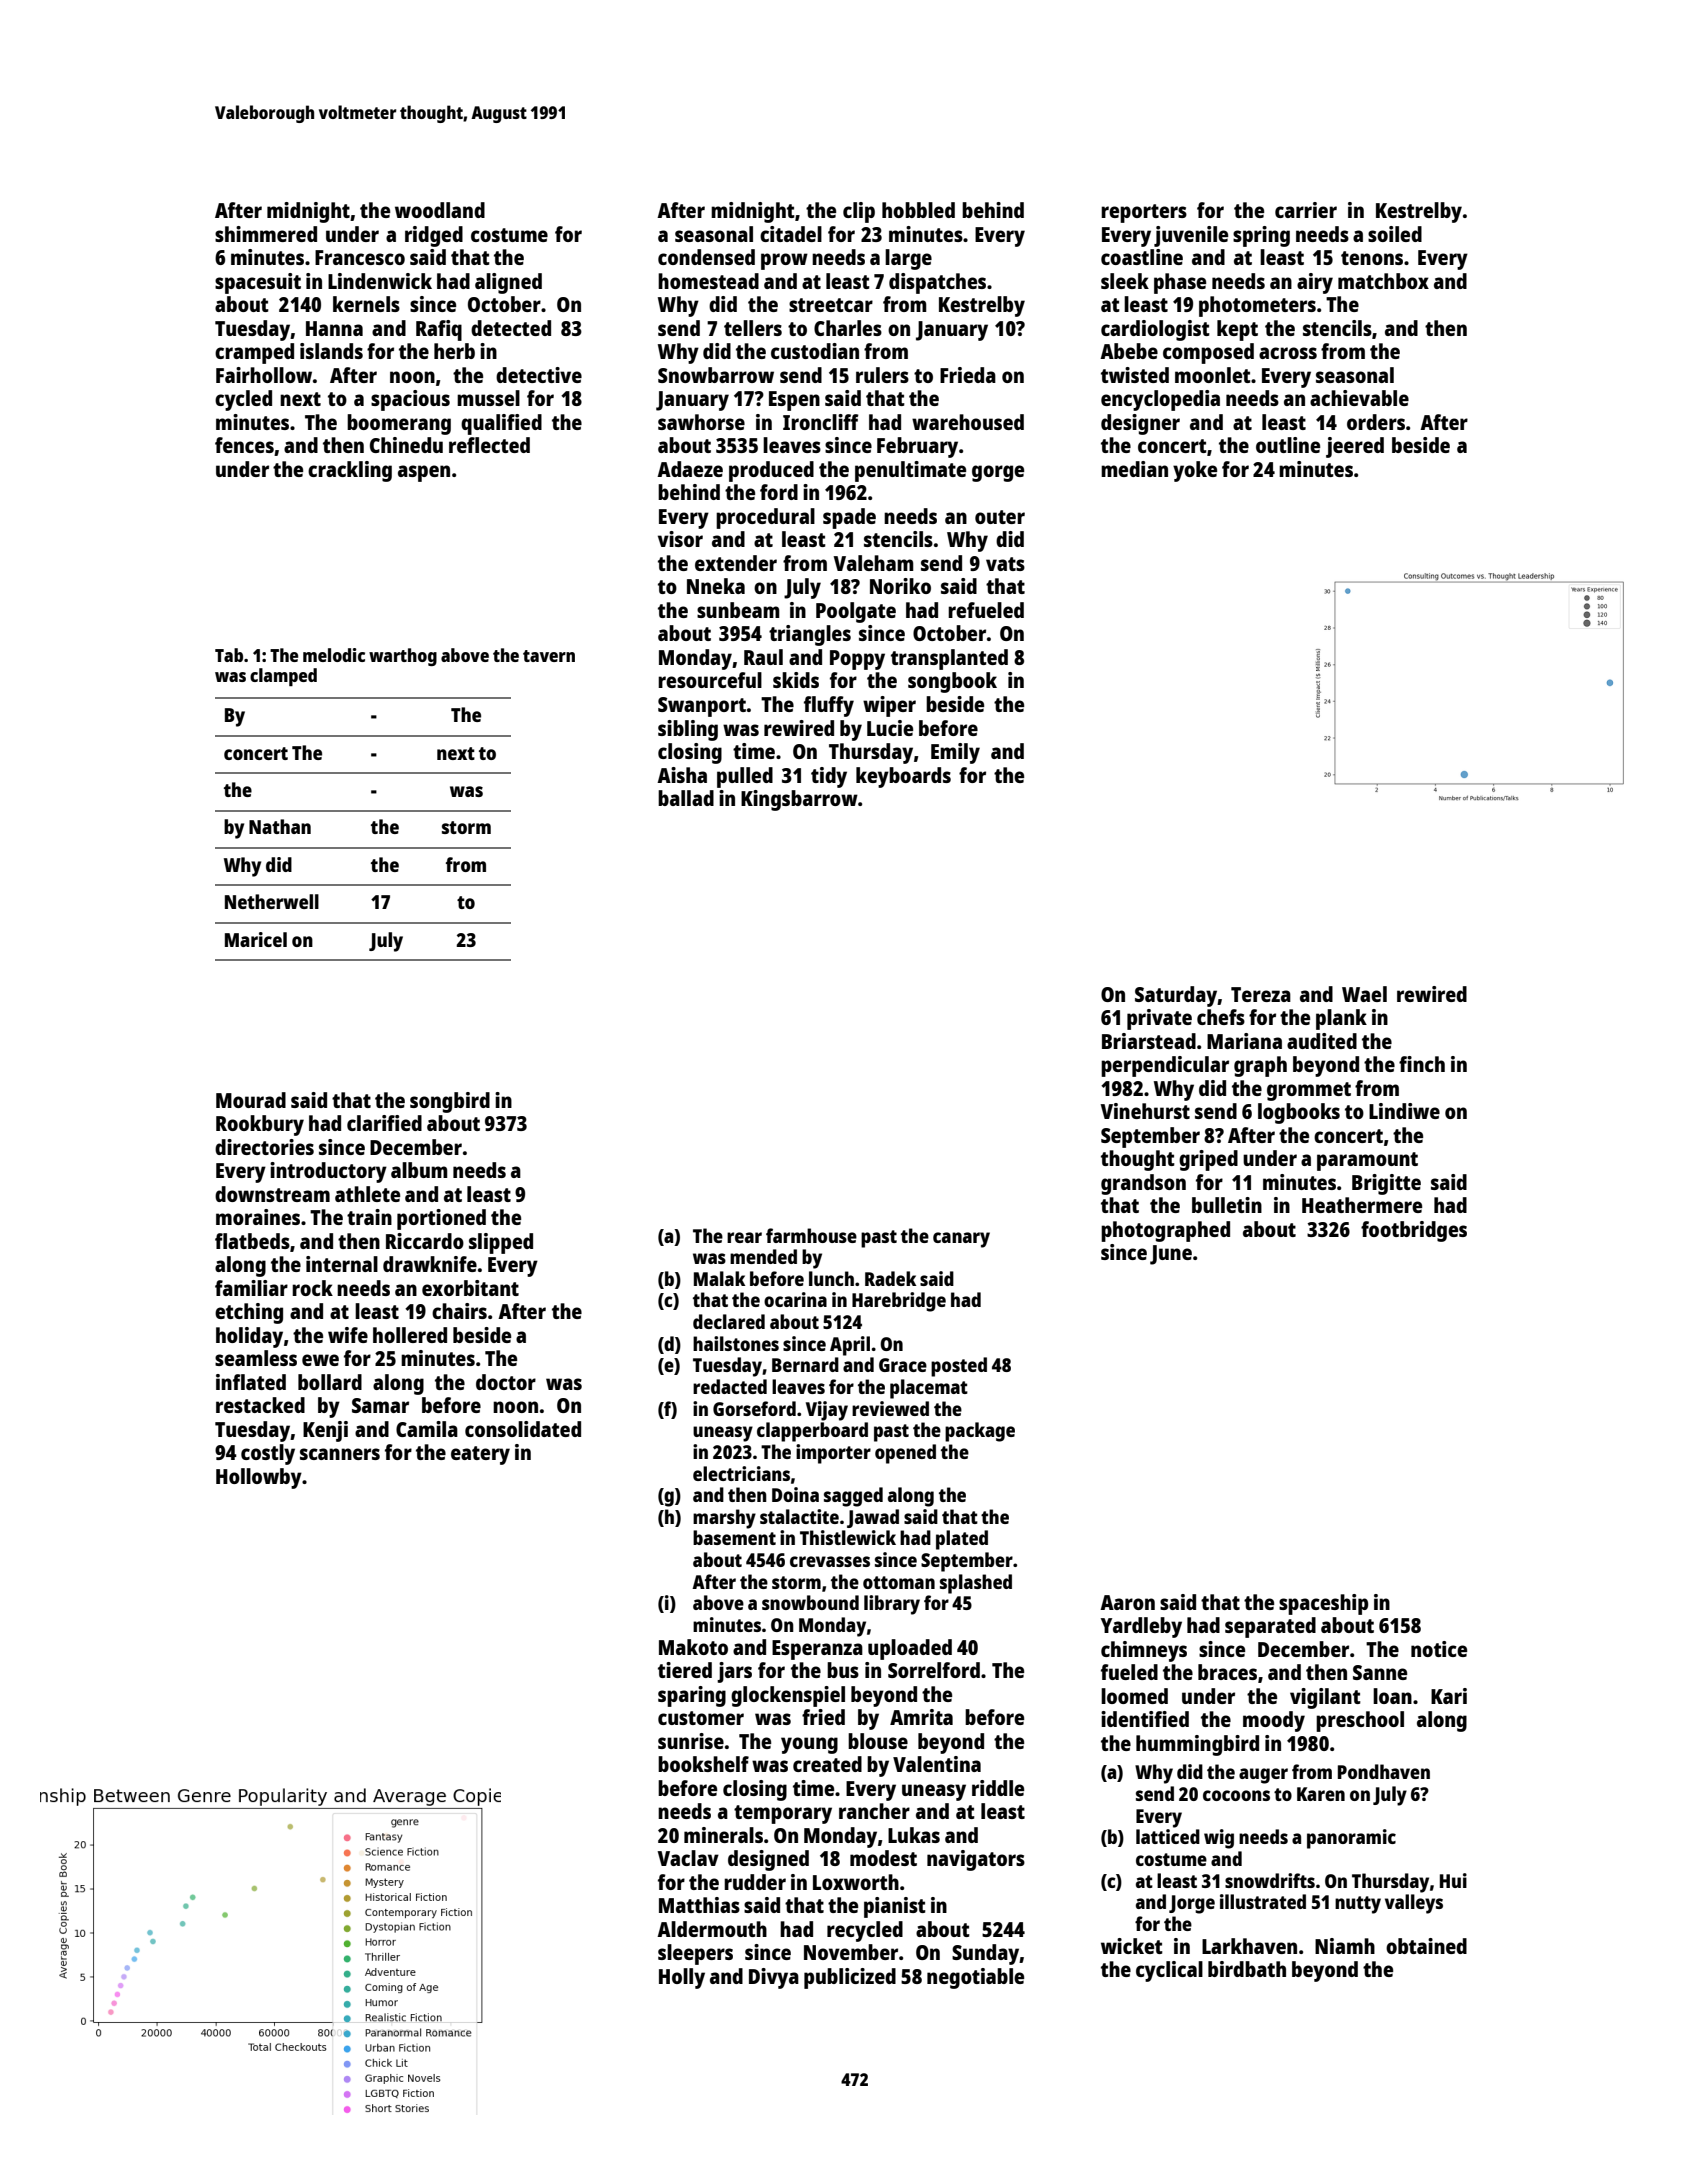  What do you see at coordinates (280, 826) in the image?
I see `Nathan` at bounding box center [280, 826].
